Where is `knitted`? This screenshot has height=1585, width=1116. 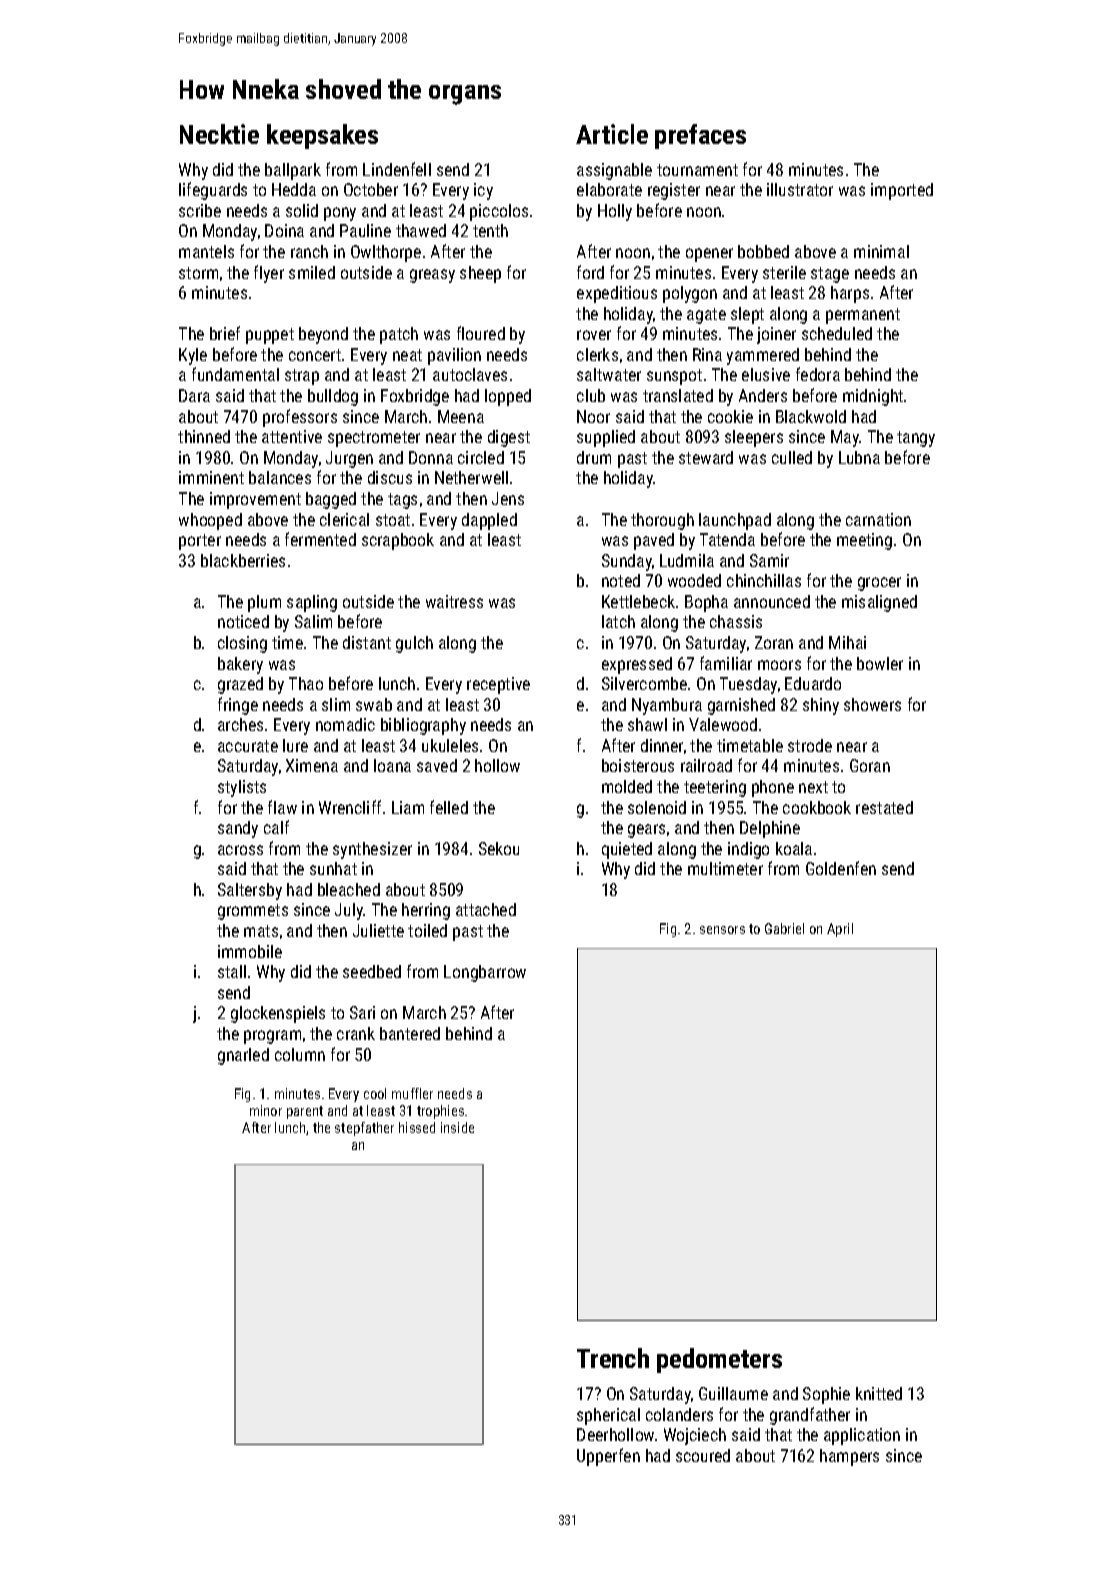
knitted is located at coordinates (879, 1393).
